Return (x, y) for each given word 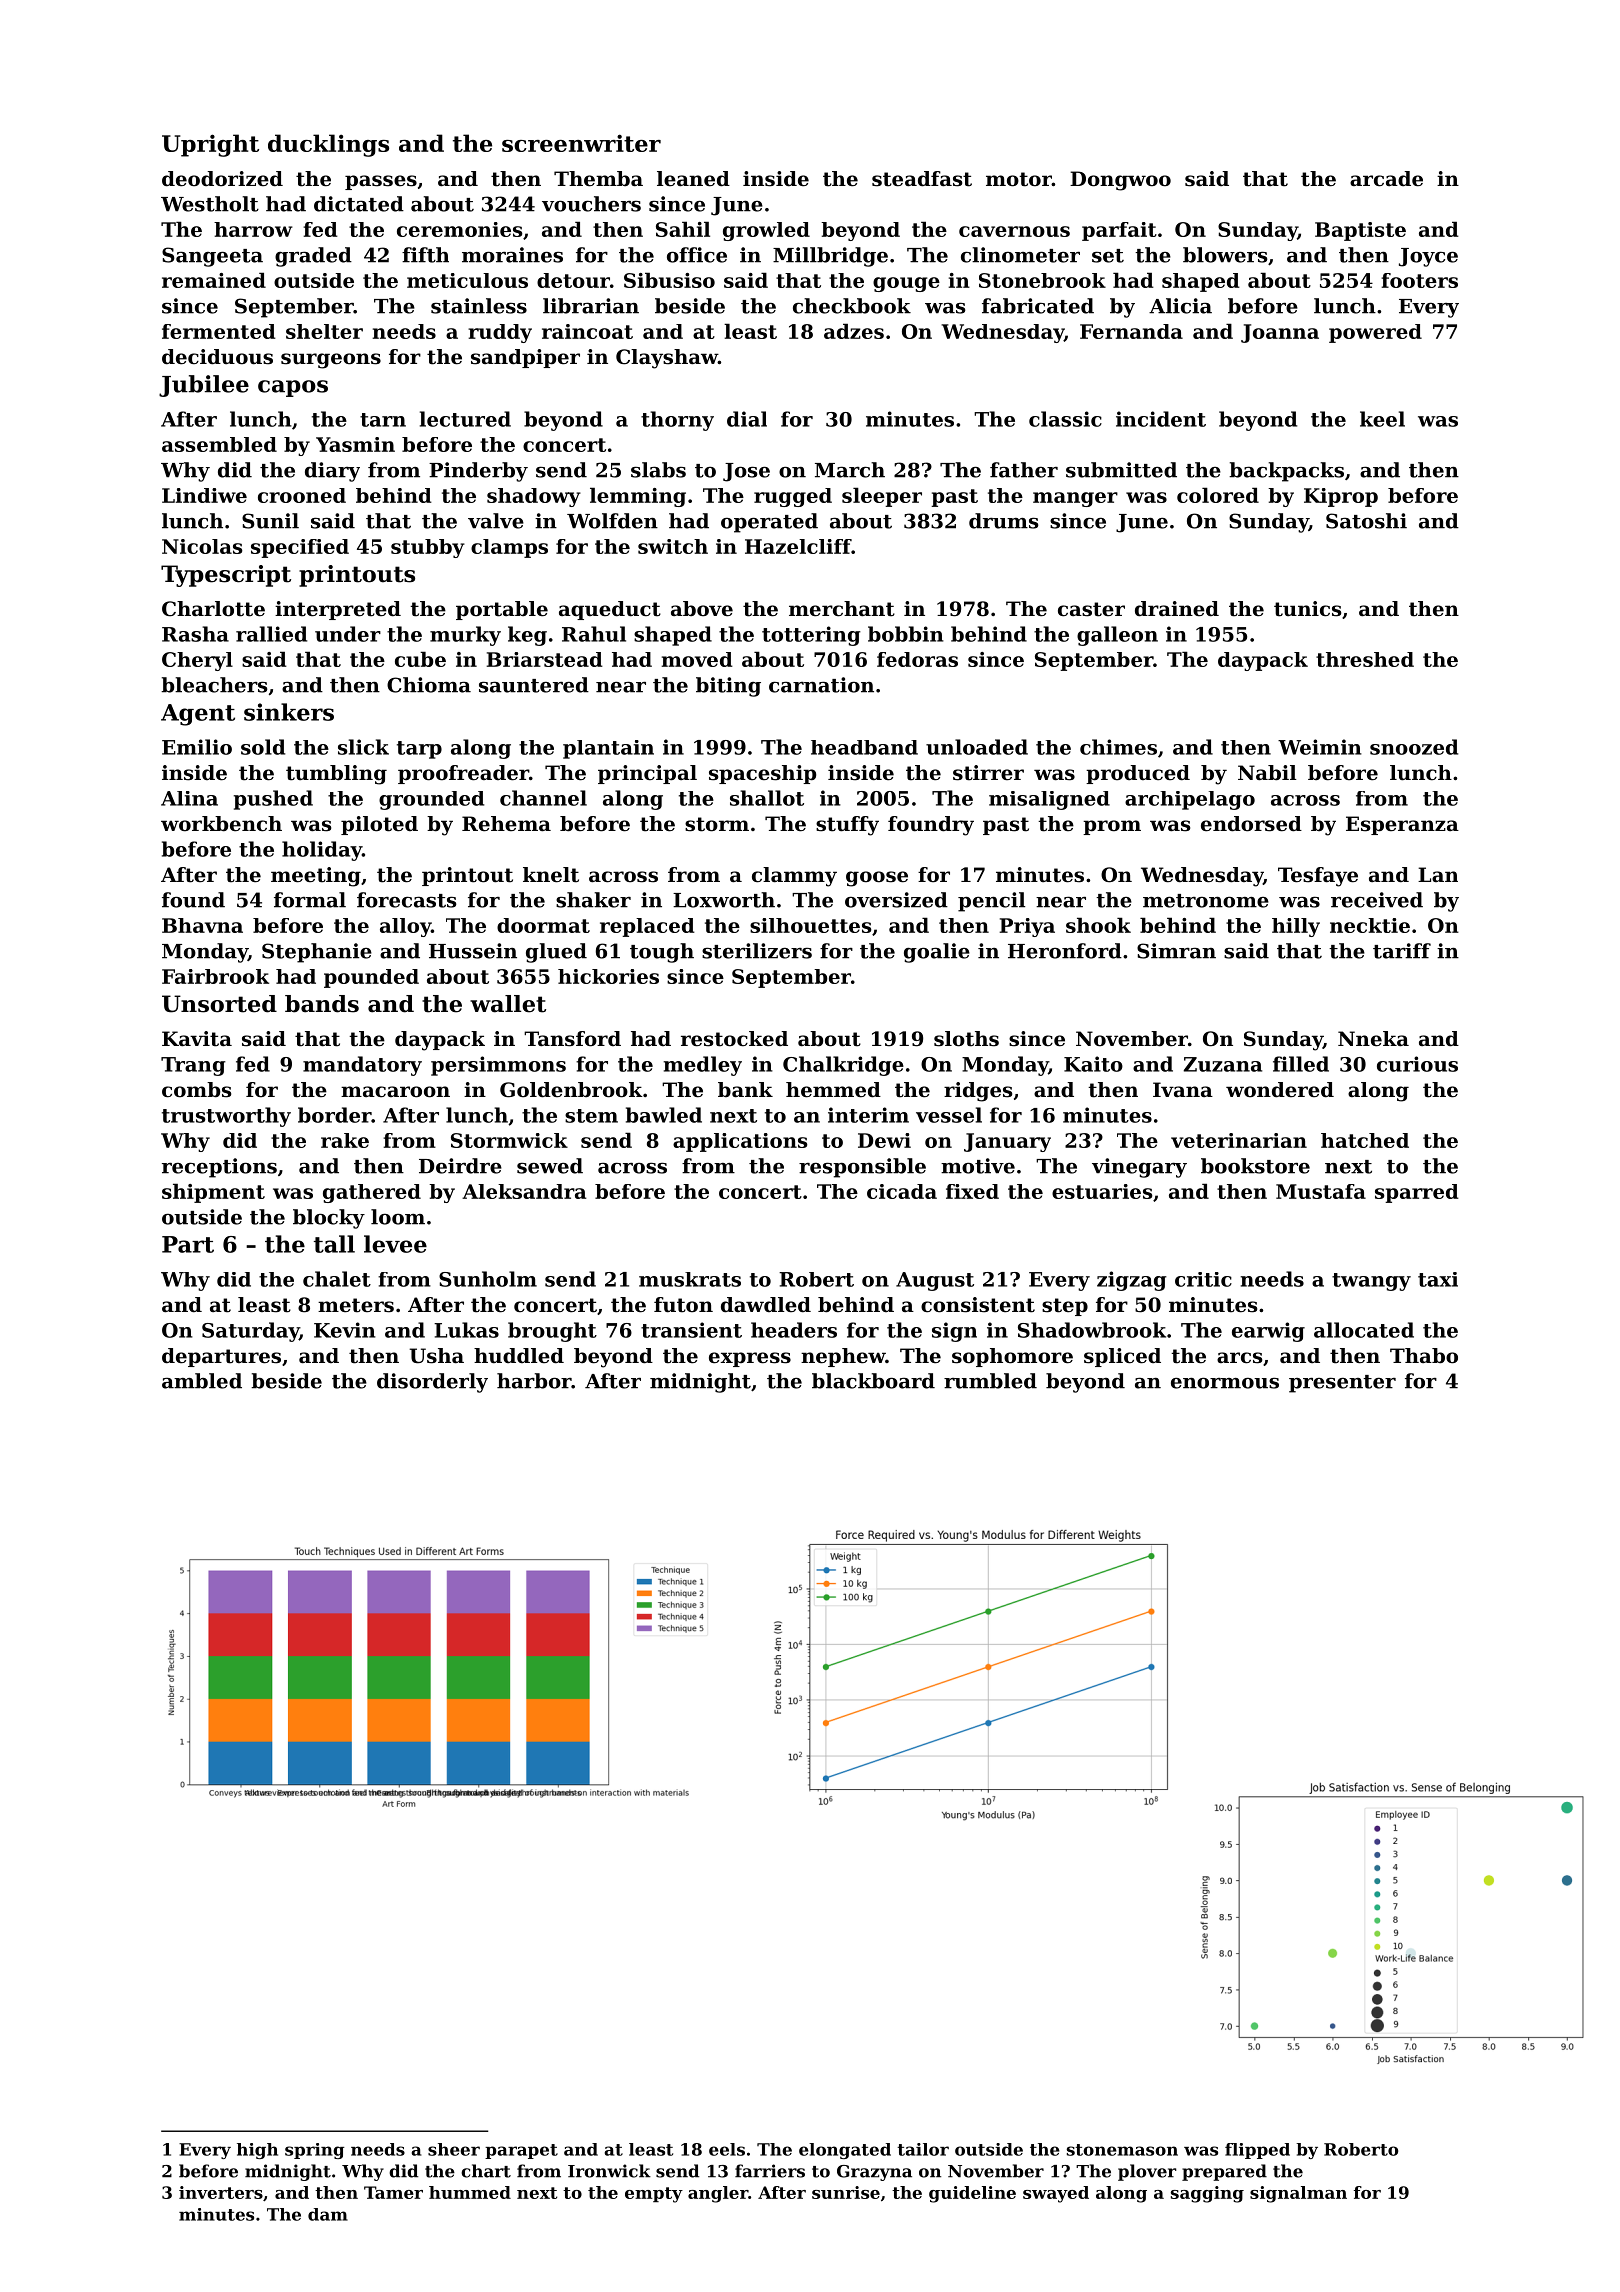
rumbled (990, 1381)
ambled (202, 1381)
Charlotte (213, 609)
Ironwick (609, 2171)
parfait (1119, 231)
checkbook (852, 306)
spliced (1122, 1357)
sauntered (534, 685)
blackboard (873, 1381)
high (257, 2151)
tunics (1307, 609)
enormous (1225, 1383)
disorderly (432, 1383)
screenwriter (581, 143)
